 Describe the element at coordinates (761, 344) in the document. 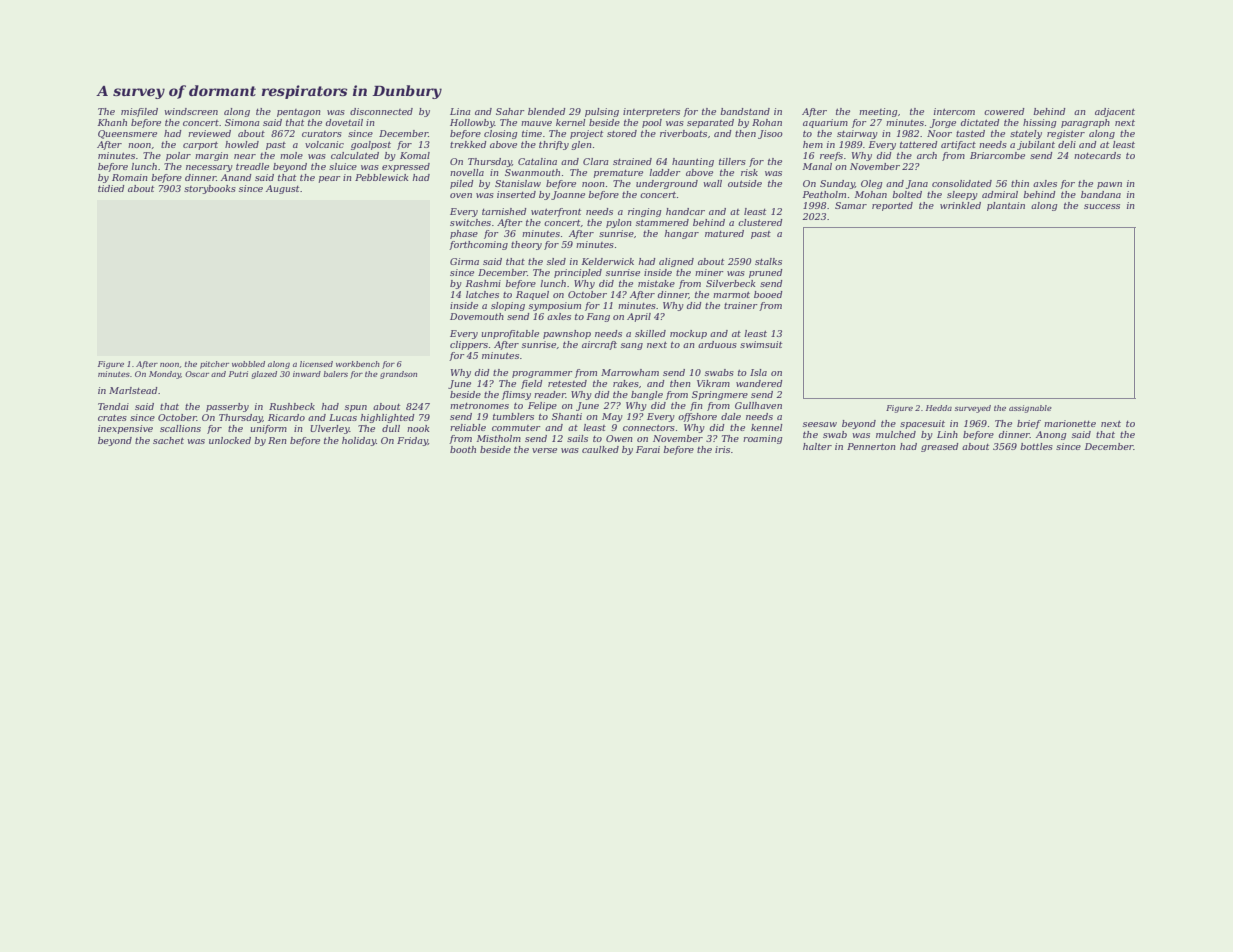

I see `swimsuit` at that location.
